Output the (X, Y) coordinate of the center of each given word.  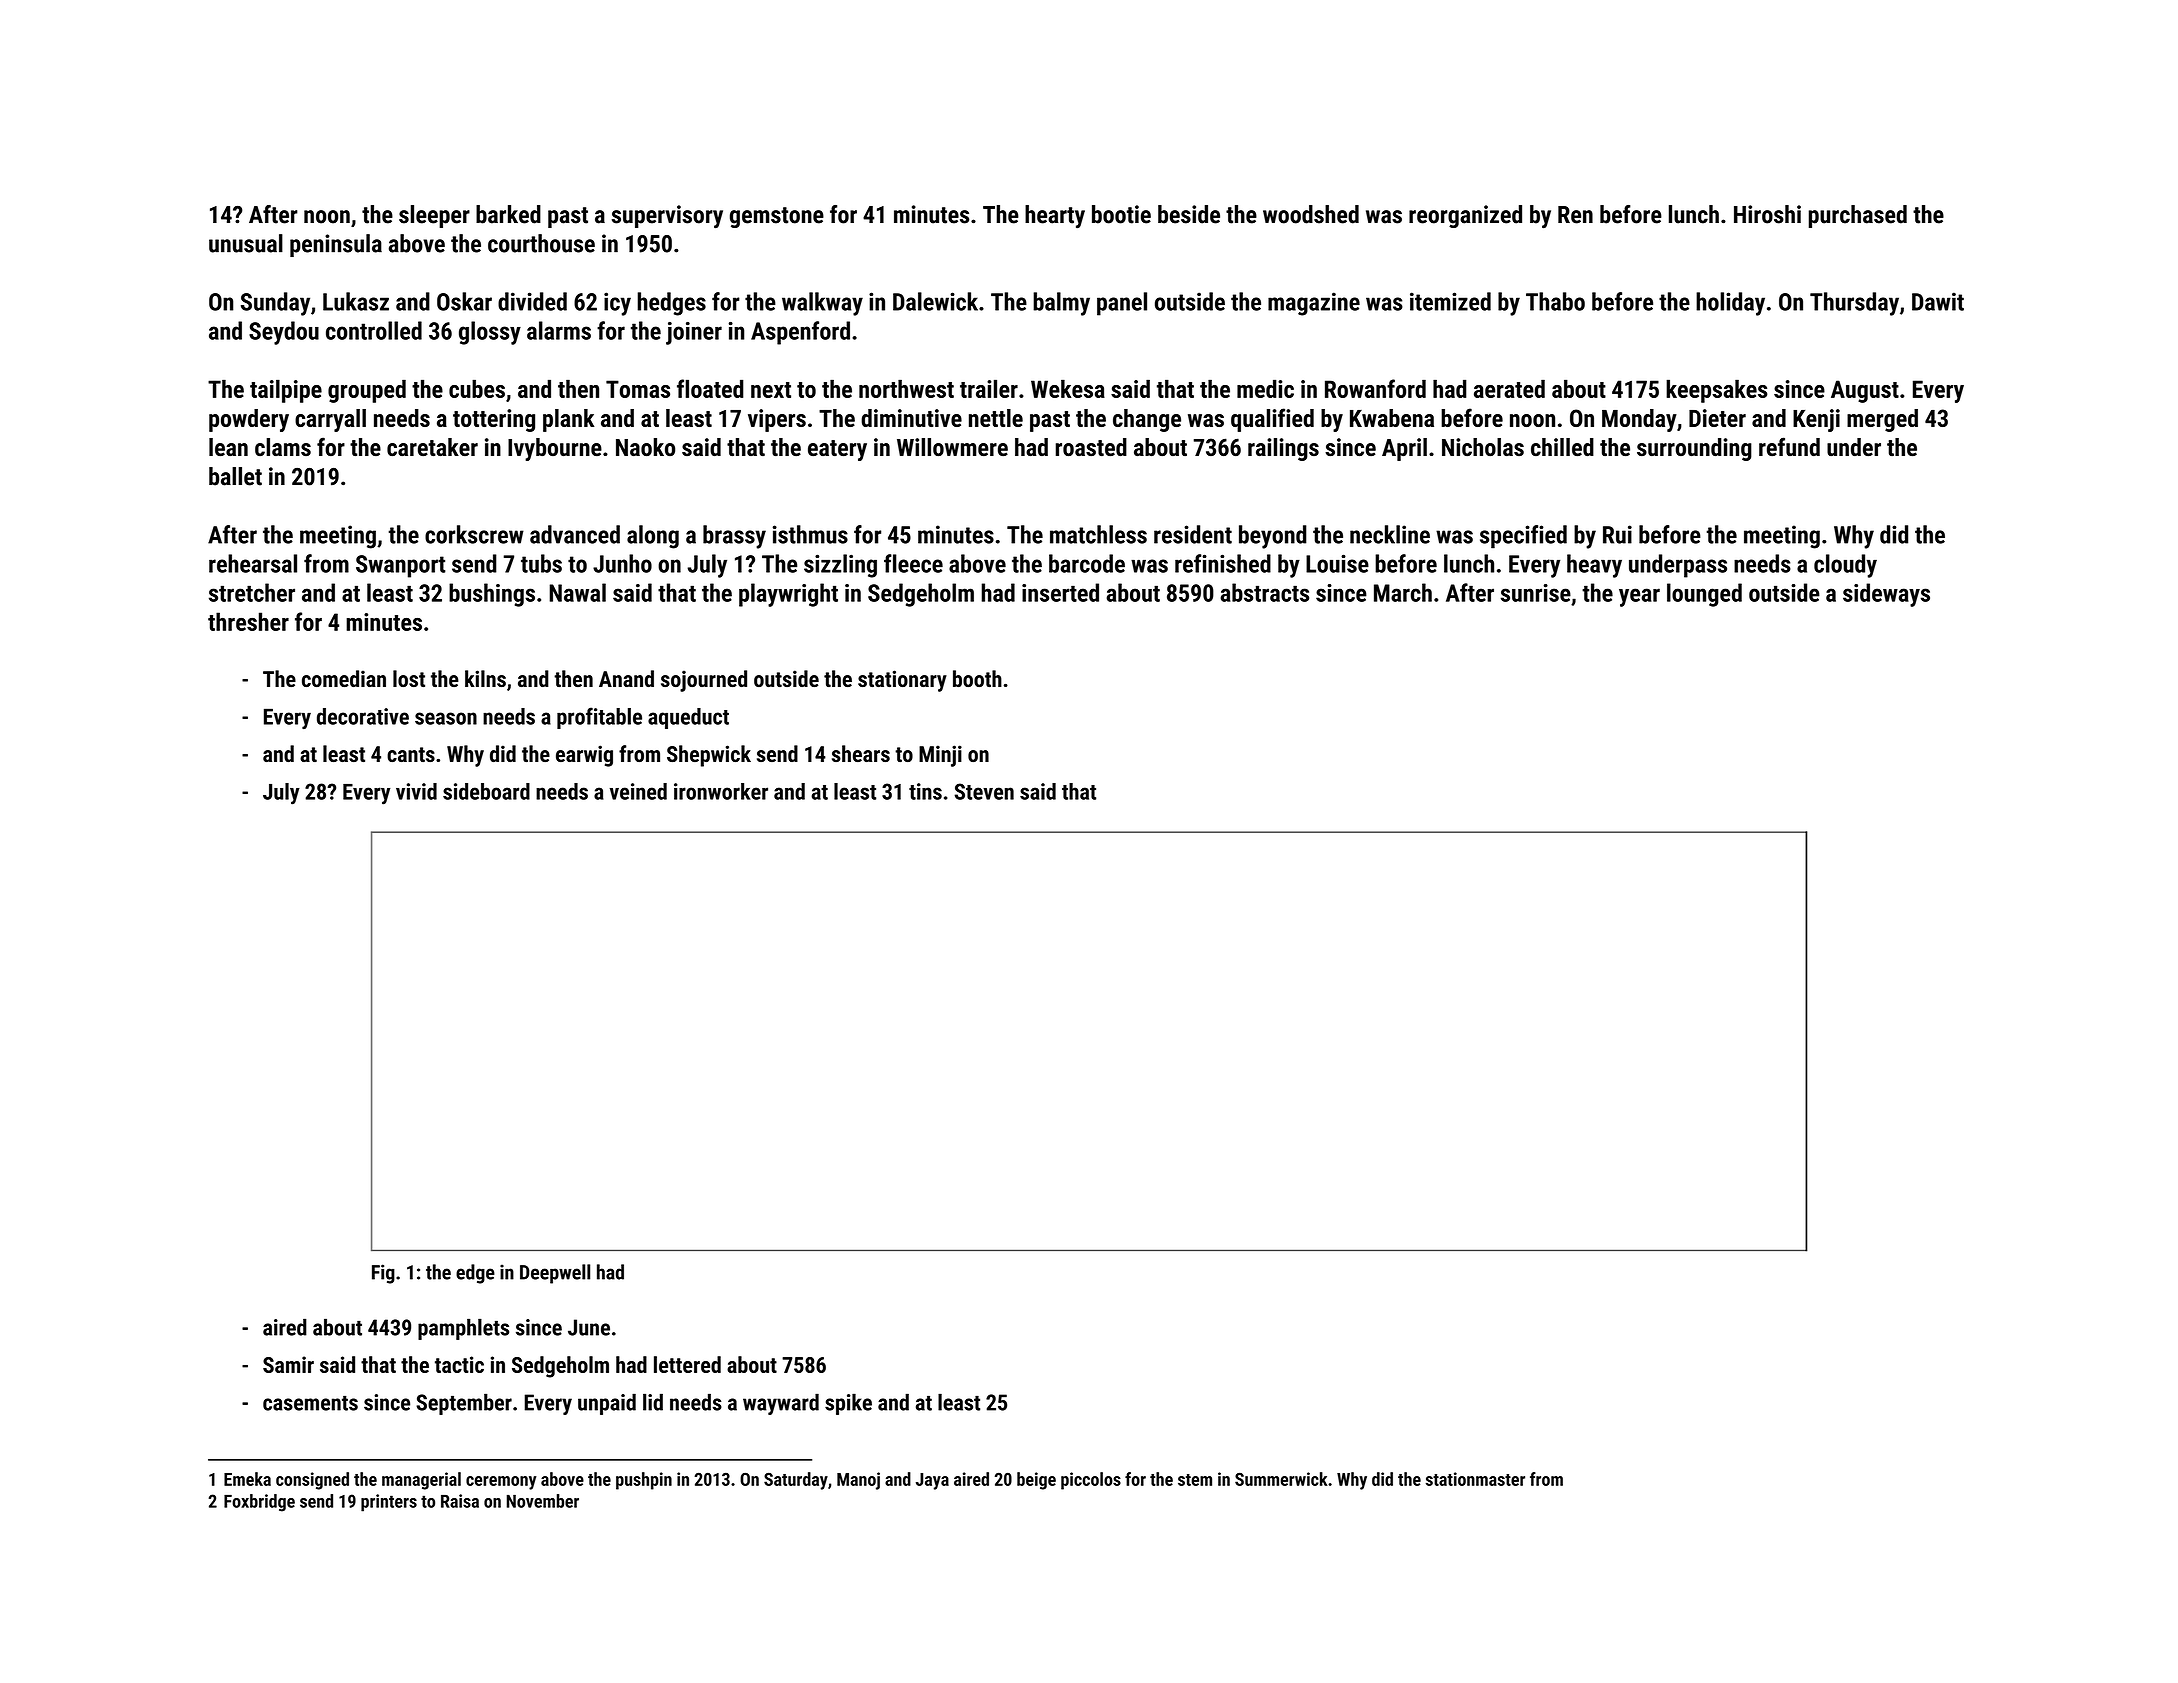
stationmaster (1475, 1479)
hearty (1055, 217)
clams (283, 447)
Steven (984, 791)
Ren (1575, 215)
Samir (288, 1364)
